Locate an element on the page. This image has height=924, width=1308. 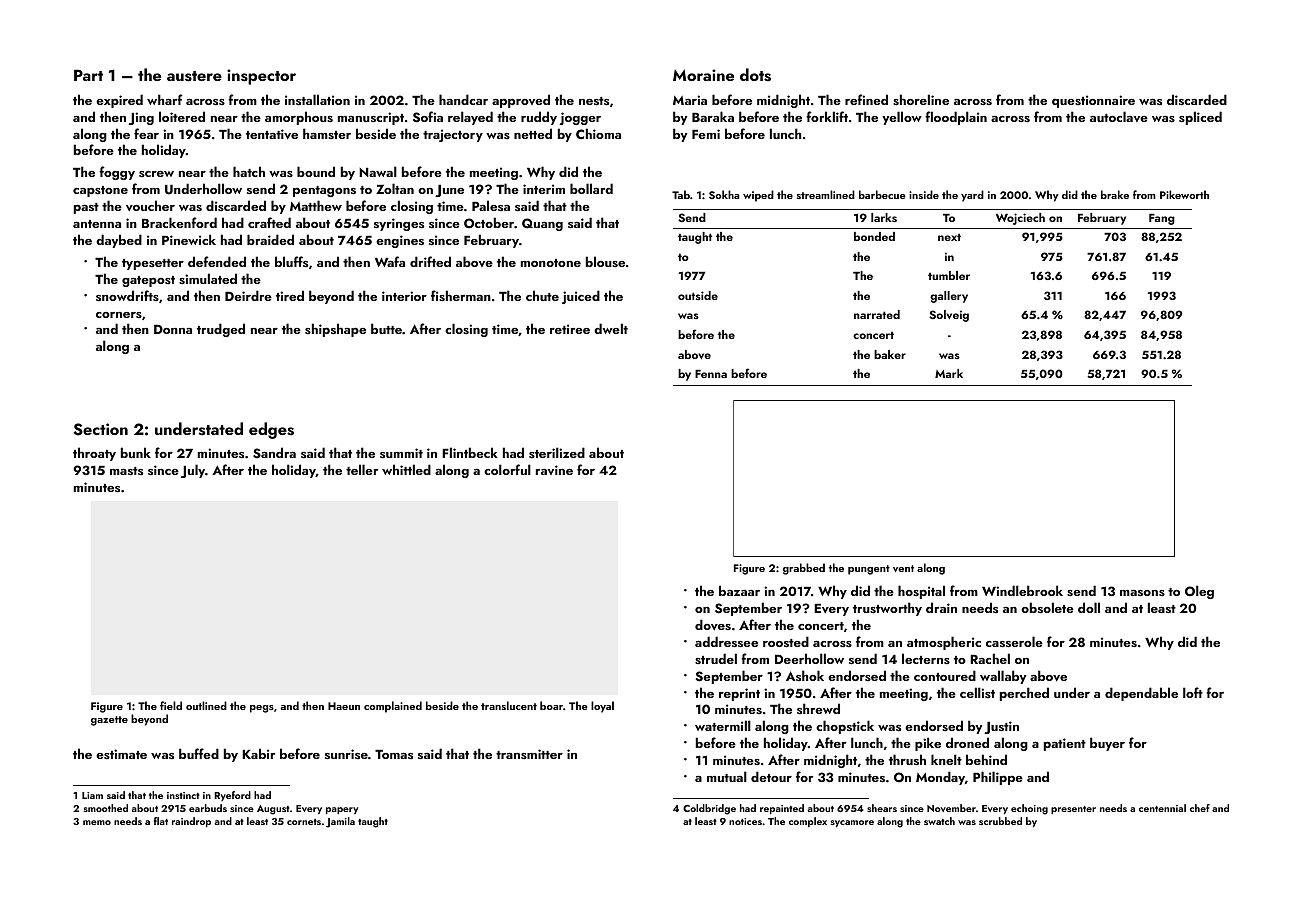
mutual is located at coordinates (727, 776).
